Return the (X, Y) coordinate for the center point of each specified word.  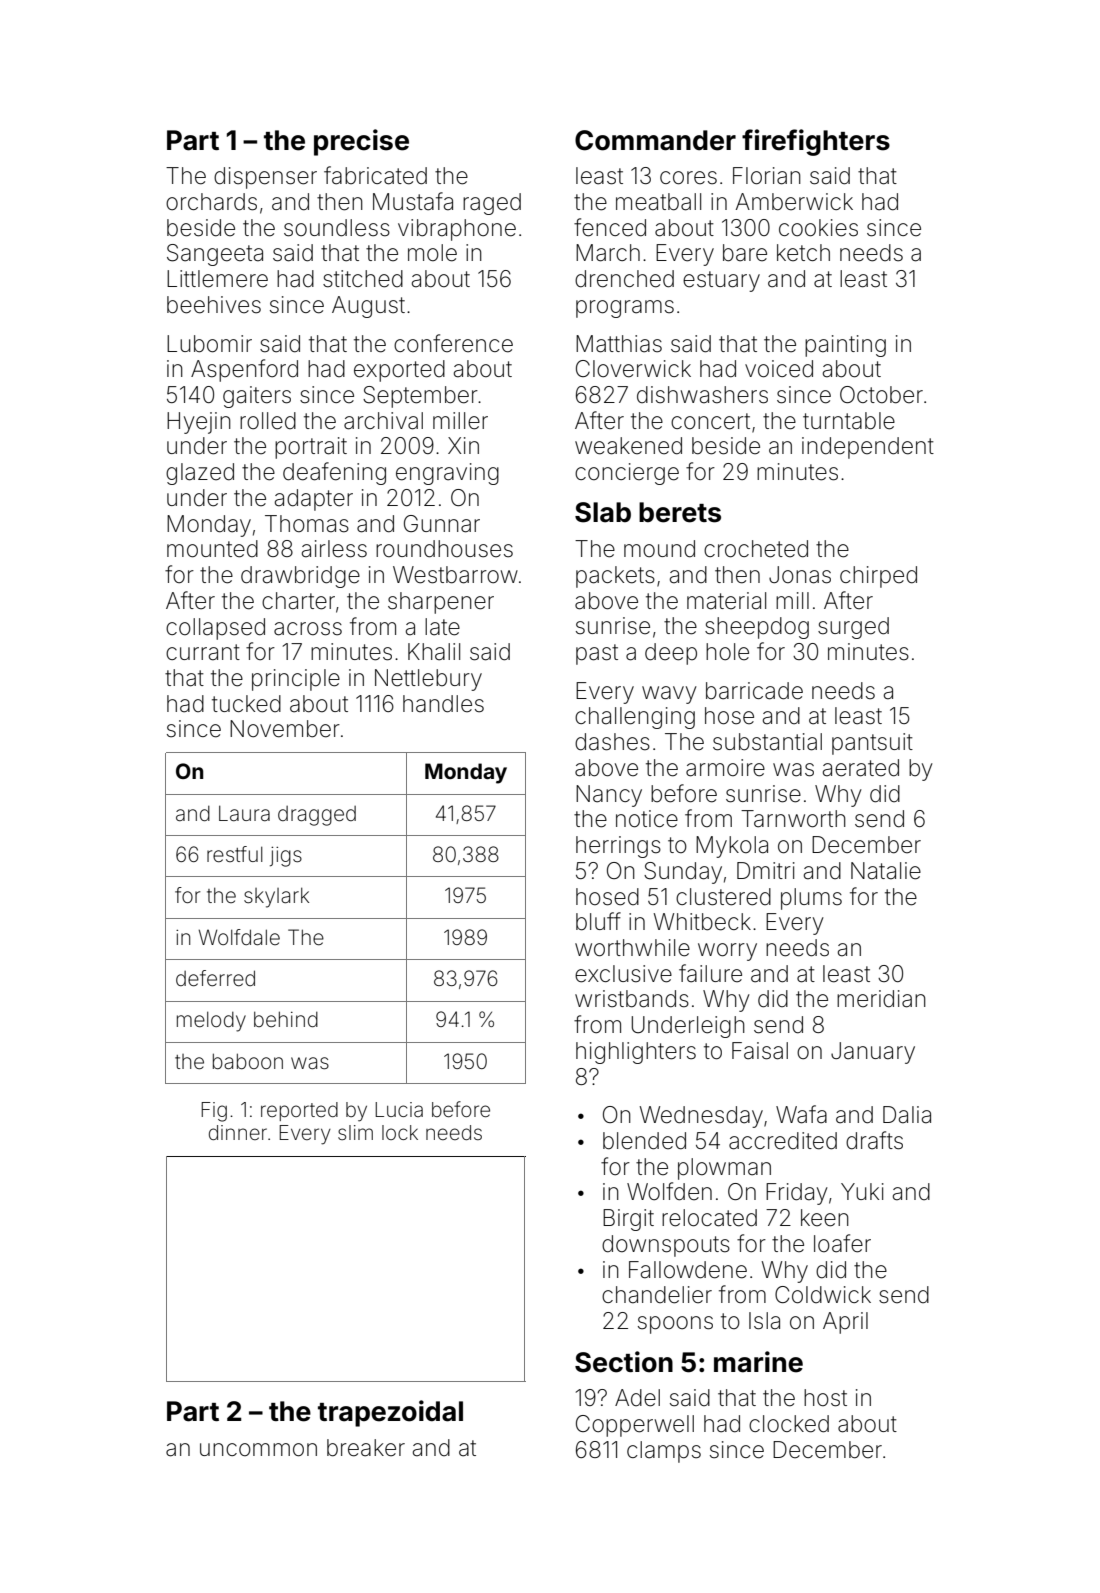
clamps (664, 1452)
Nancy (609, 796)
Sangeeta (215, 255)
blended (644, 1141)
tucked (246, 704)
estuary (721, 281)
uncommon (258, 1450)
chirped (878, 577)
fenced (610, 227)
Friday (797, 1194)
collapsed (215, 629)
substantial (767, 742)
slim (355, 1132)
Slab (603, 512)
